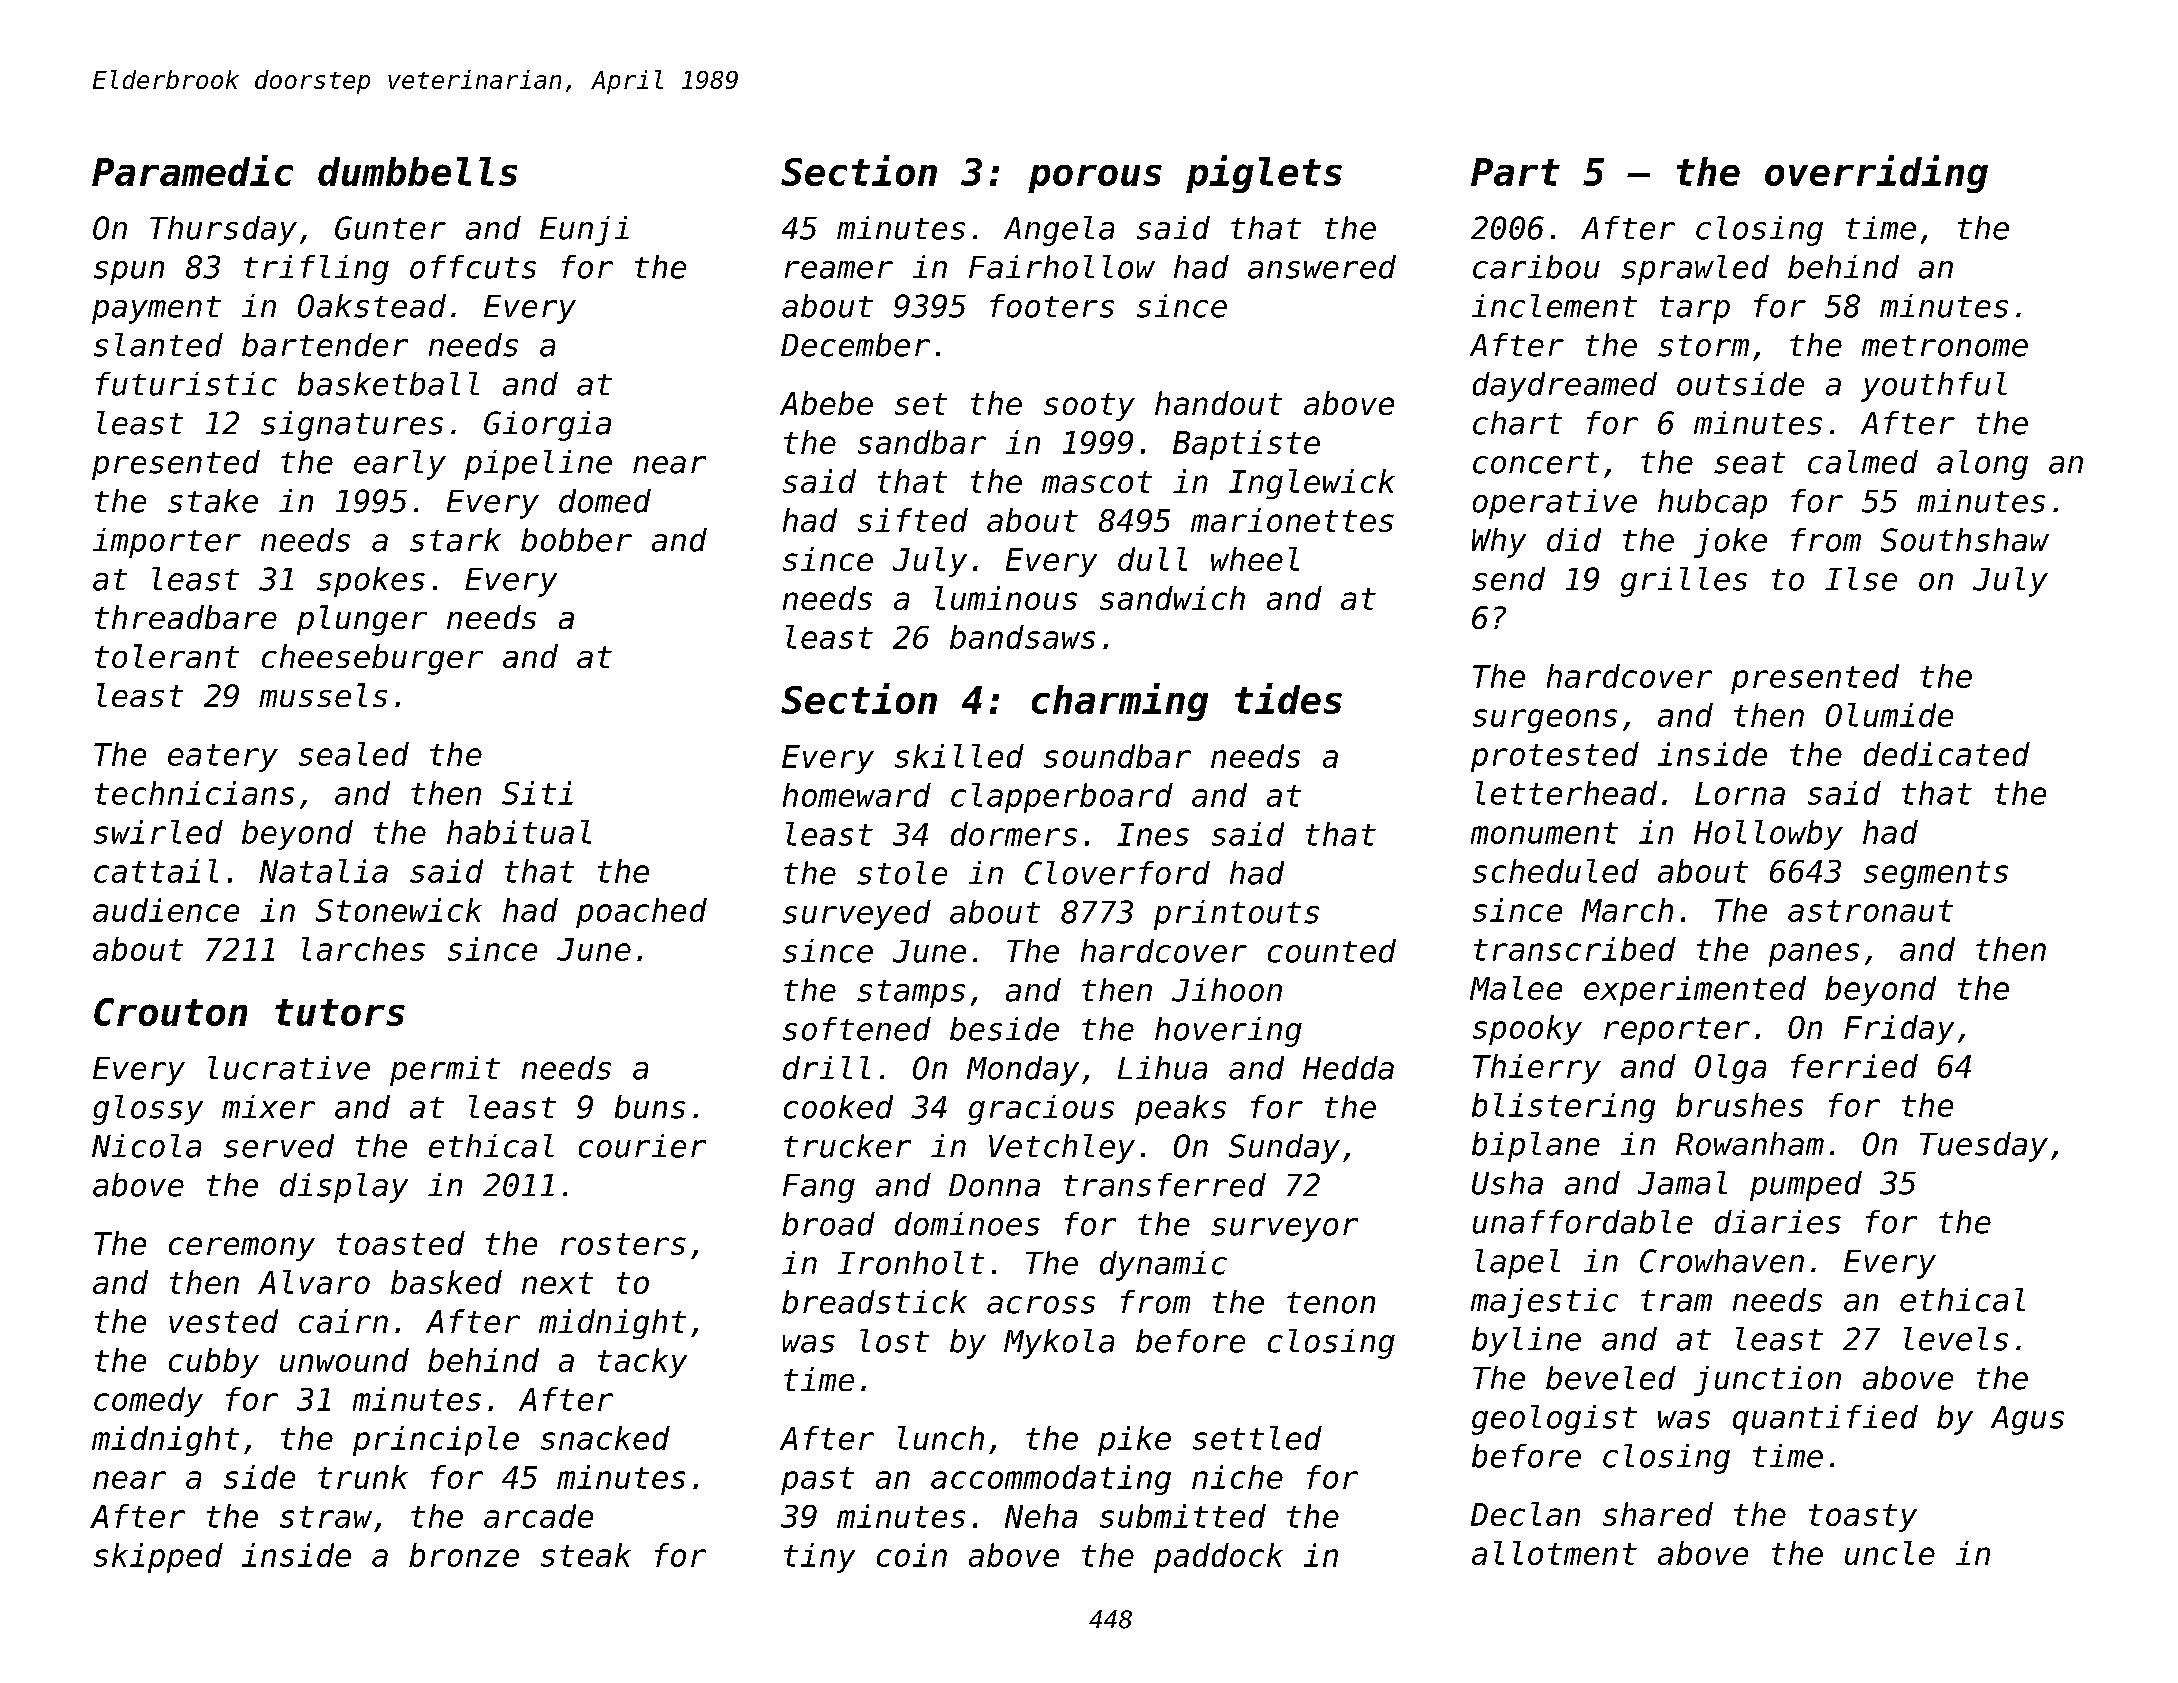  I want to click on uncle, so click(1890, 1553).
